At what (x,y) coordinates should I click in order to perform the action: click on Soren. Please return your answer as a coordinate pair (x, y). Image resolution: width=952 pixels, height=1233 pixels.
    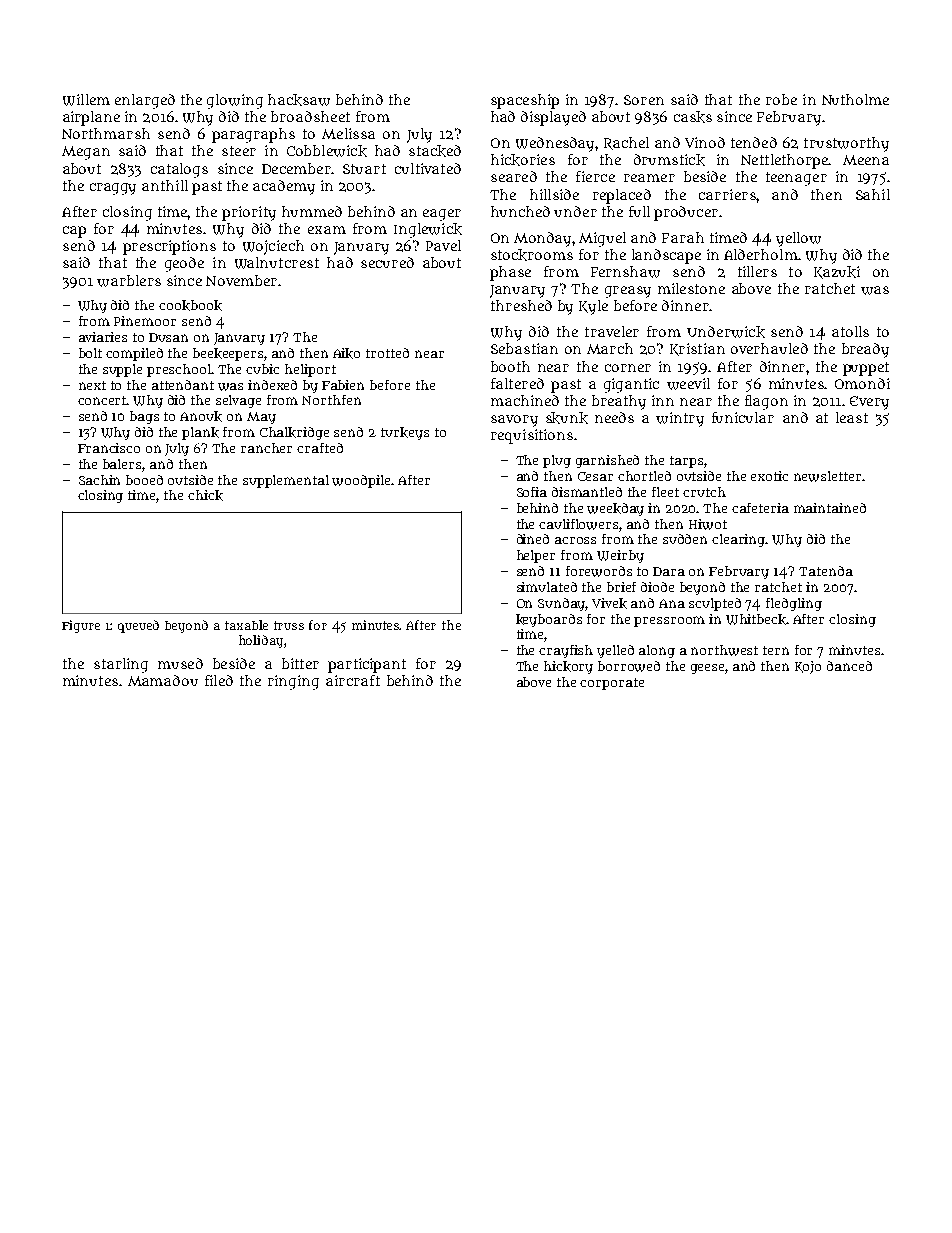
    Looking at the image, I should click on (644, 100).
